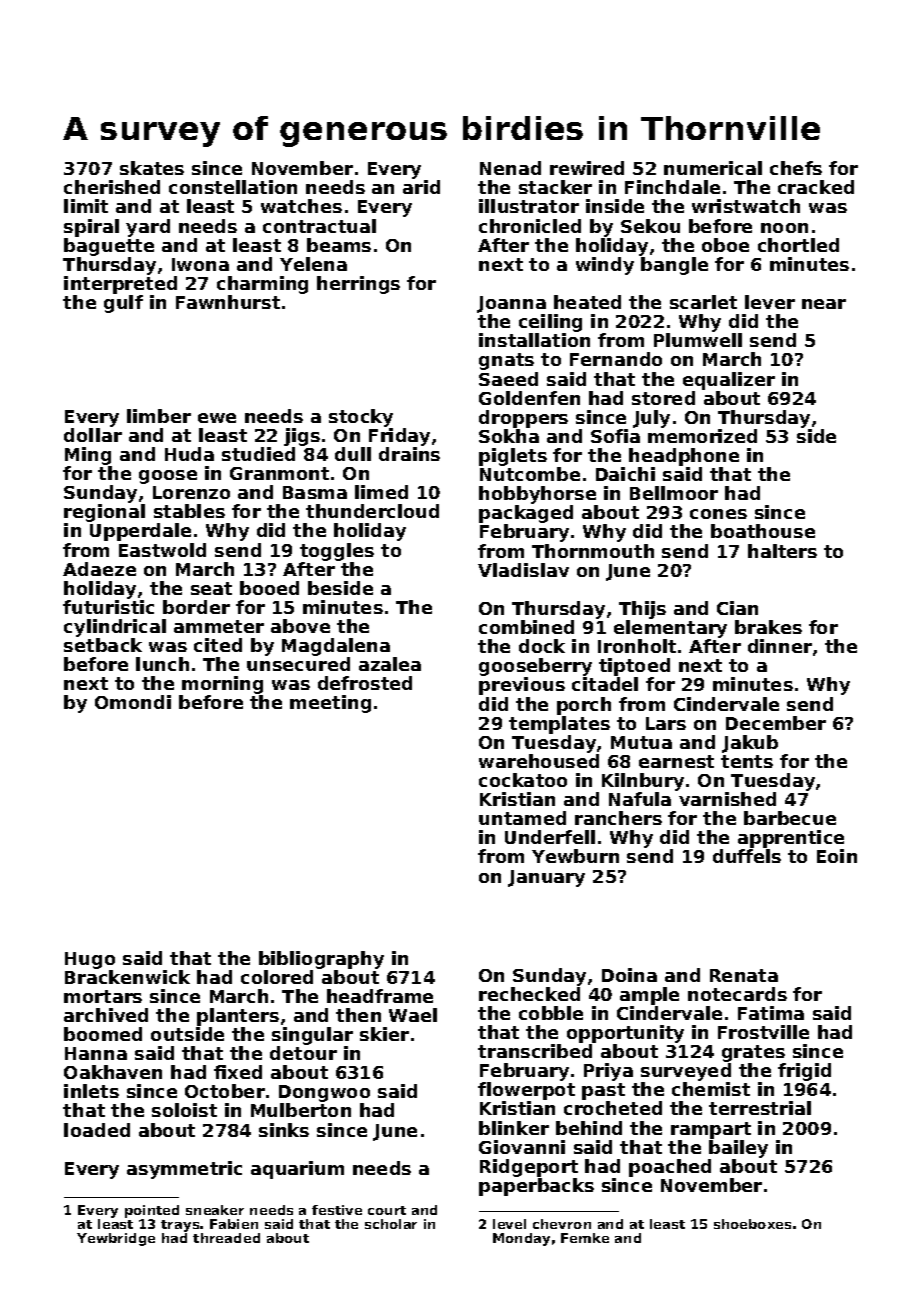 Image resolution: width=924 pixels, height=1308 pixels. I want to click on Nenad, so click(510, 168).
